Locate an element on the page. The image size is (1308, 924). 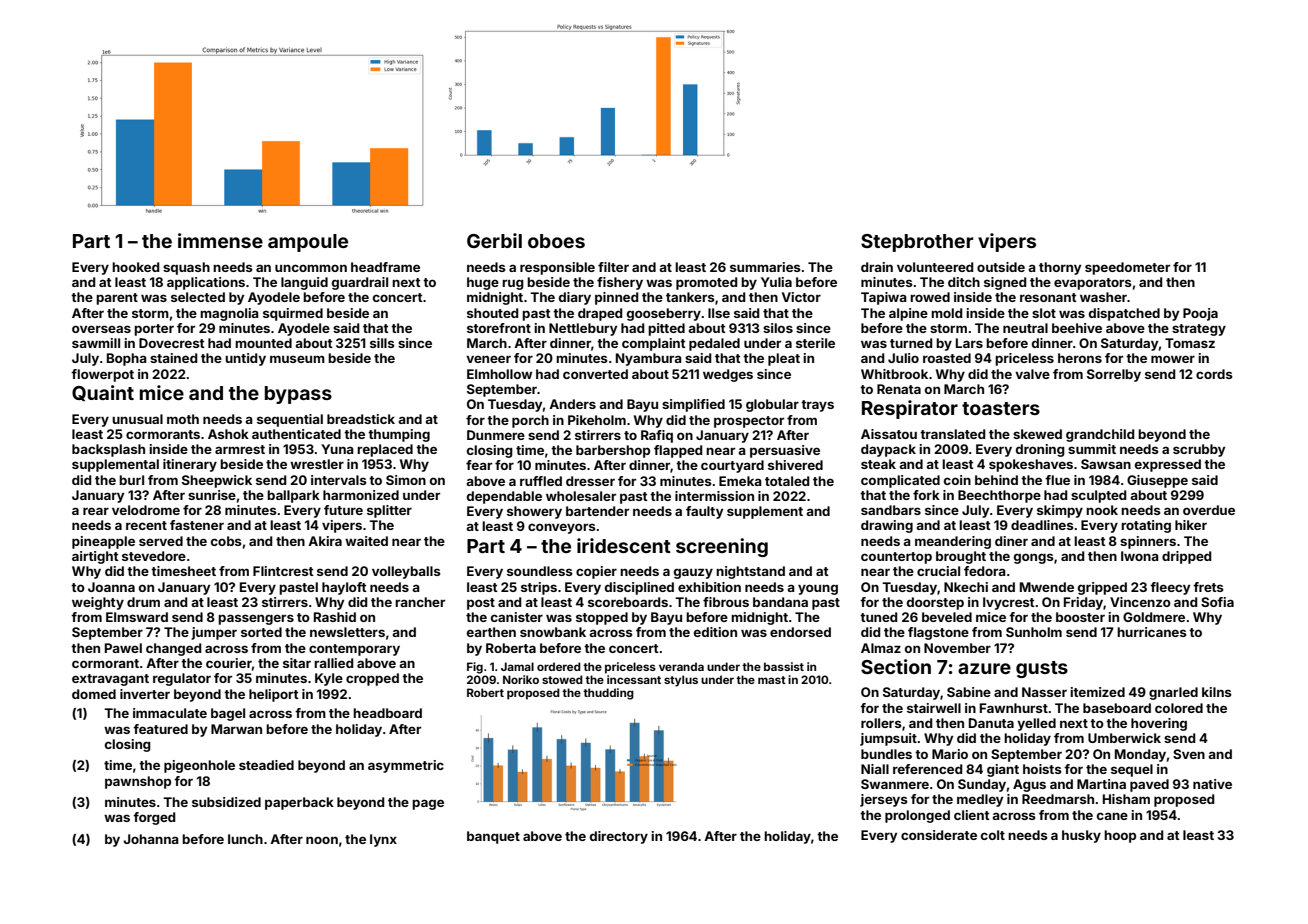
noon is located at coordinates (322, 840).
